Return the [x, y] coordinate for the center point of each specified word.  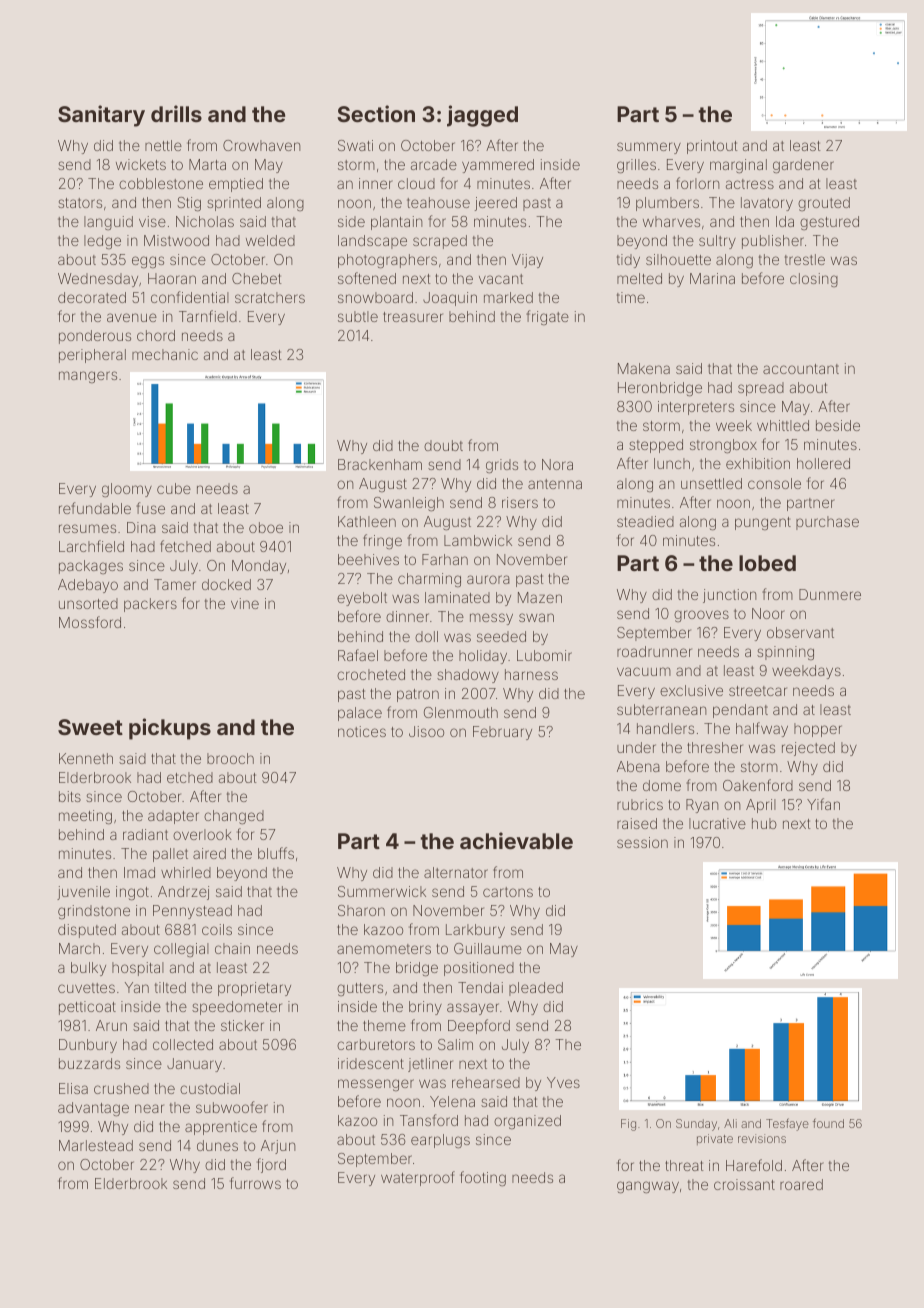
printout [712, 147]
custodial [210, 1088]
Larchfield [91, 546]
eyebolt [362, 599]
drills [176, 113]
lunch [672, 463]
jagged [482, 116]
